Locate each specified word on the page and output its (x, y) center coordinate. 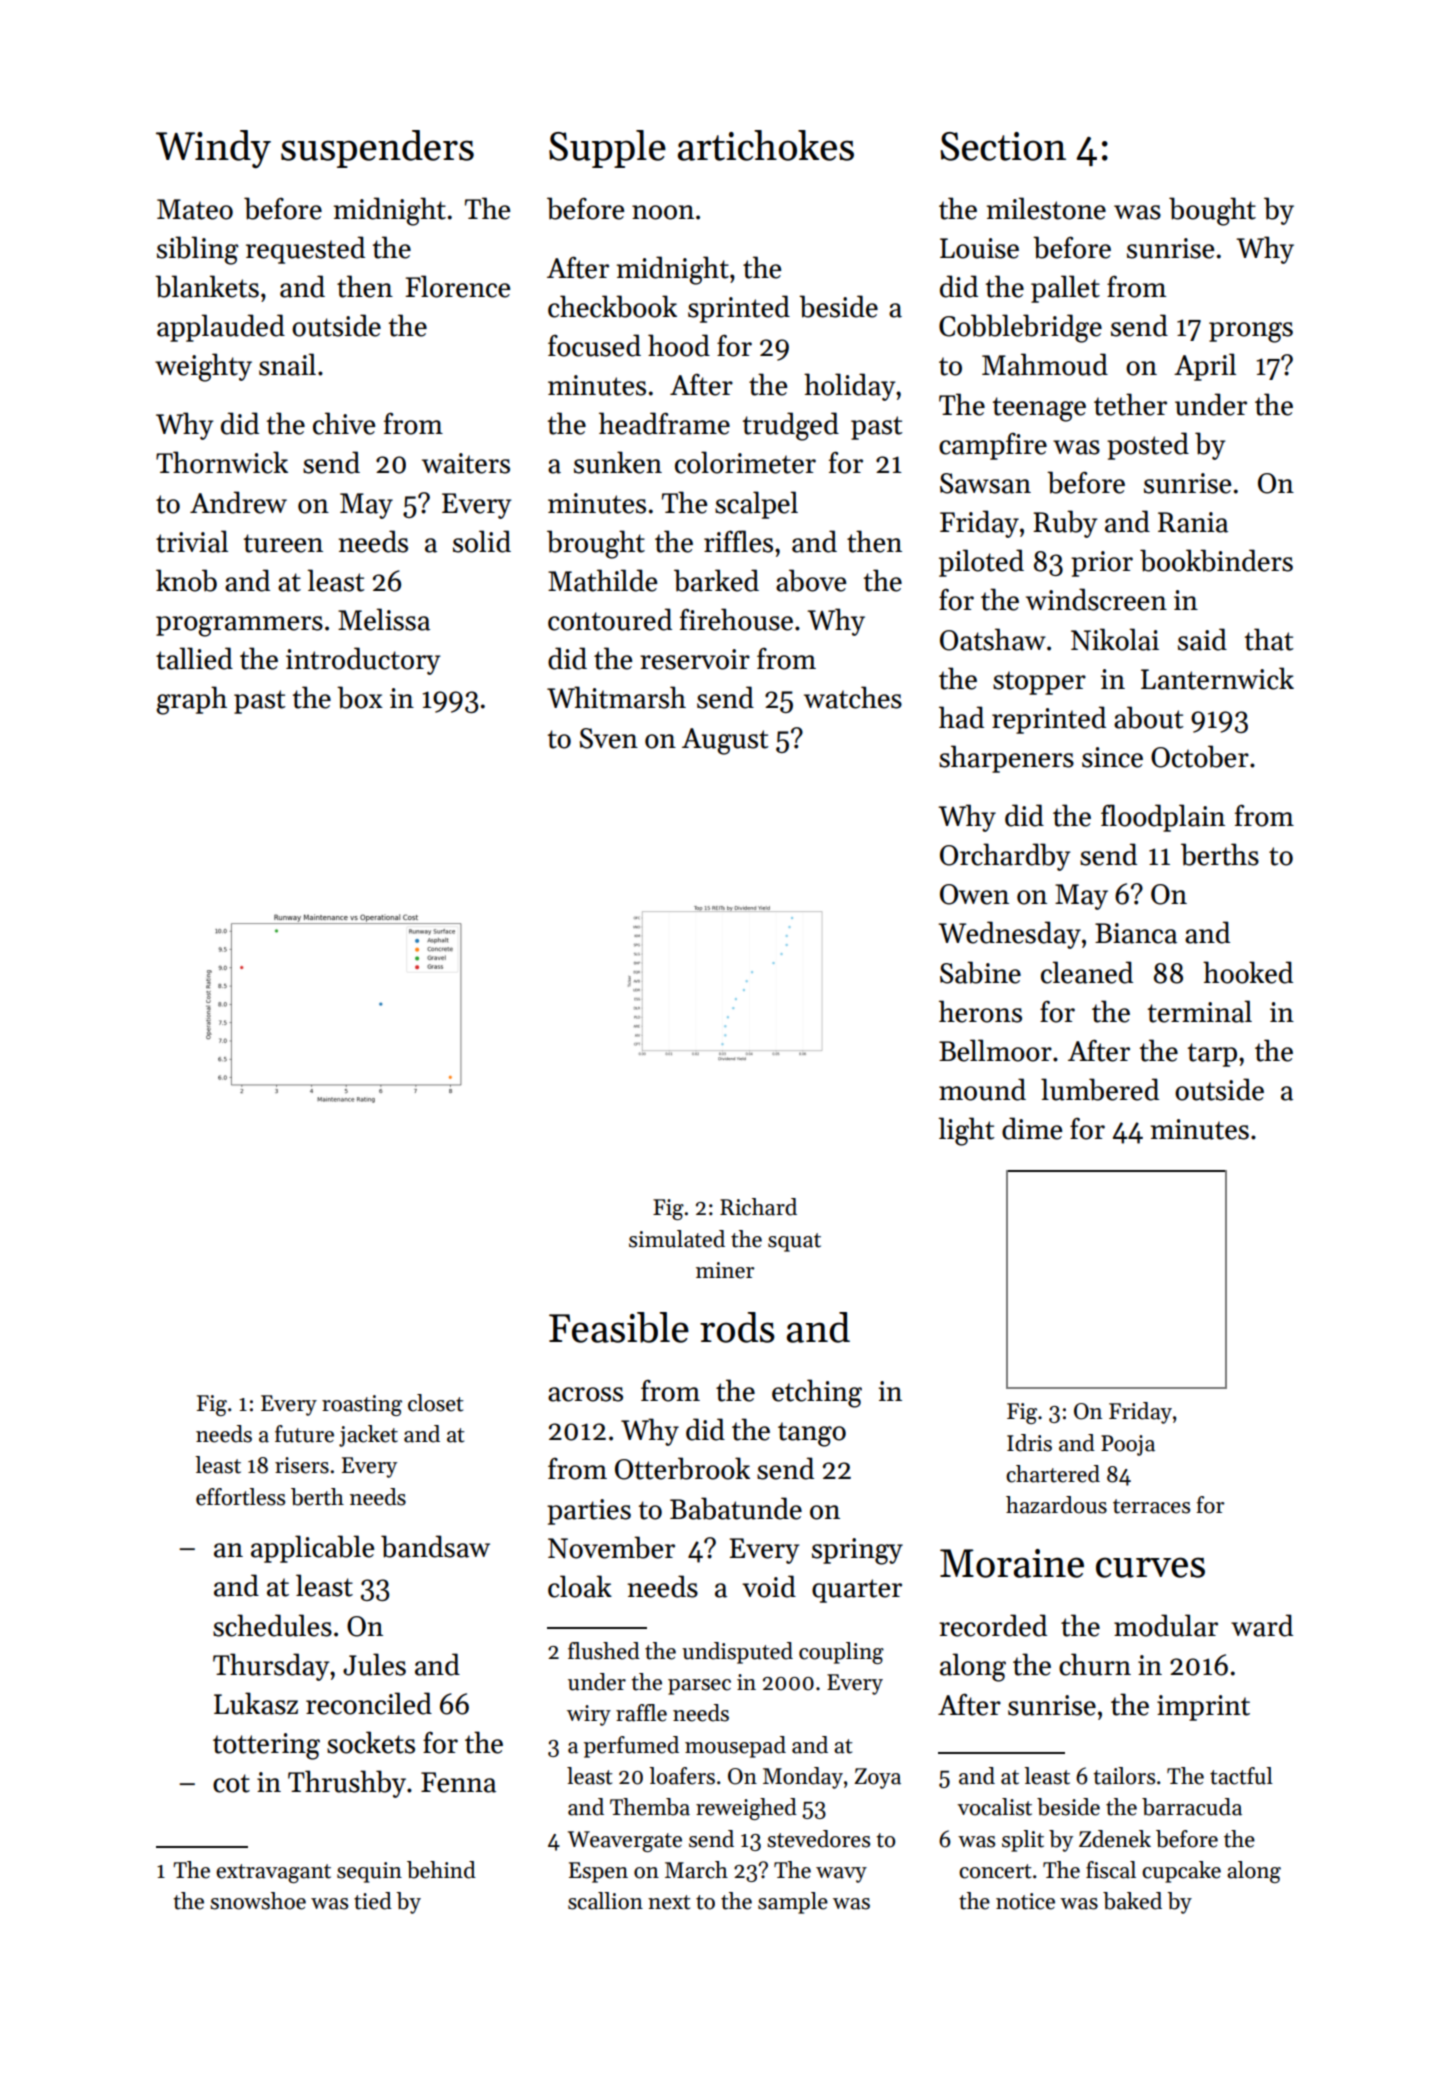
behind (441, 1870)
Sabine (980, 972)
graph (191, 700)
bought (1212, 211)
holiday (850, 387)
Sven (609, 738)
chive (344, 423)
